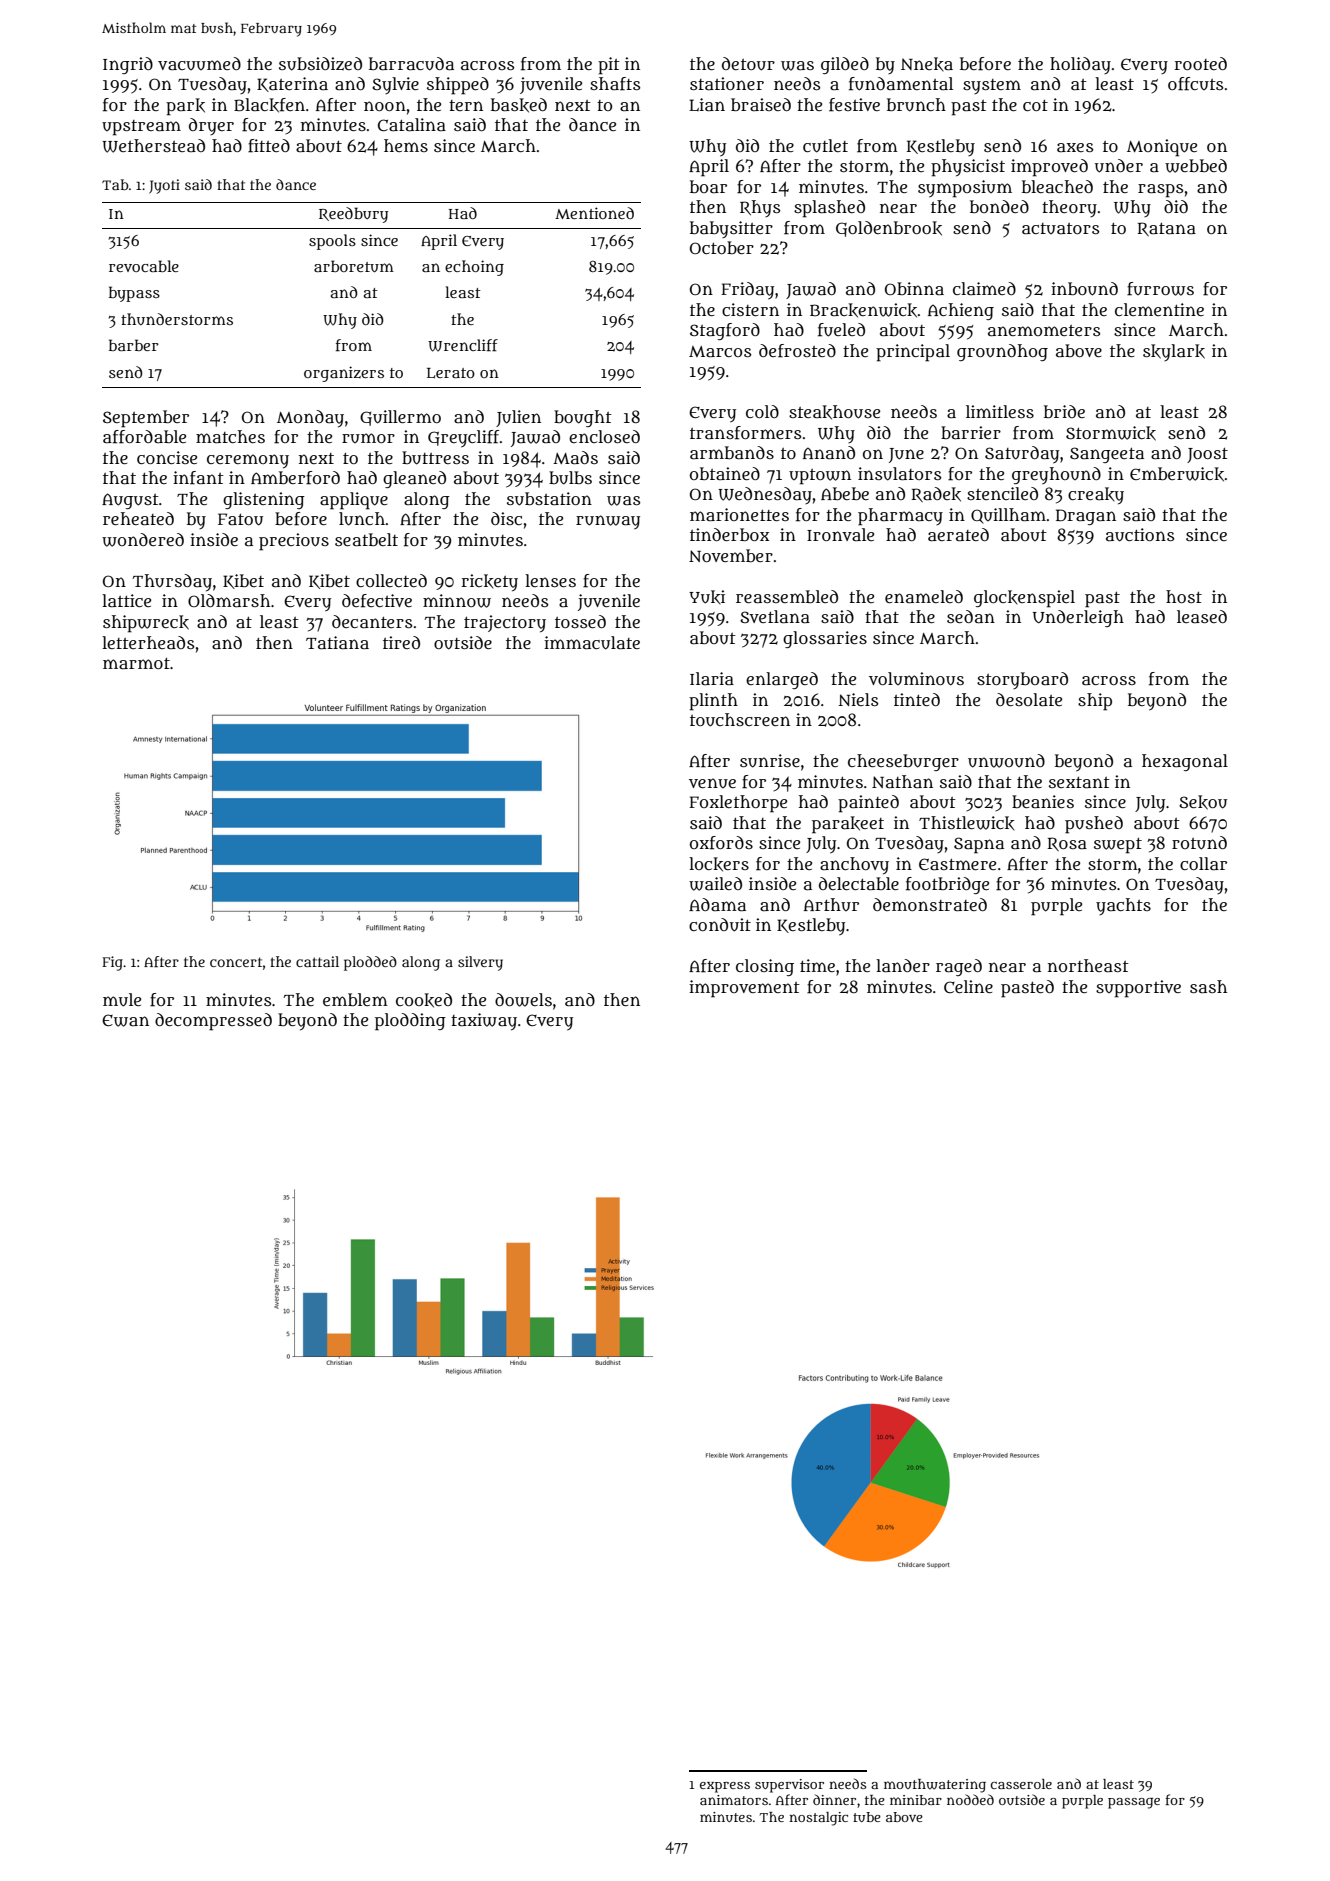 The width and height of the screenshot is (1330, 1881). What do you see at coordinates (725, 1787) in the screenshot?
I see `express` at bounding box center [725, 1787].
